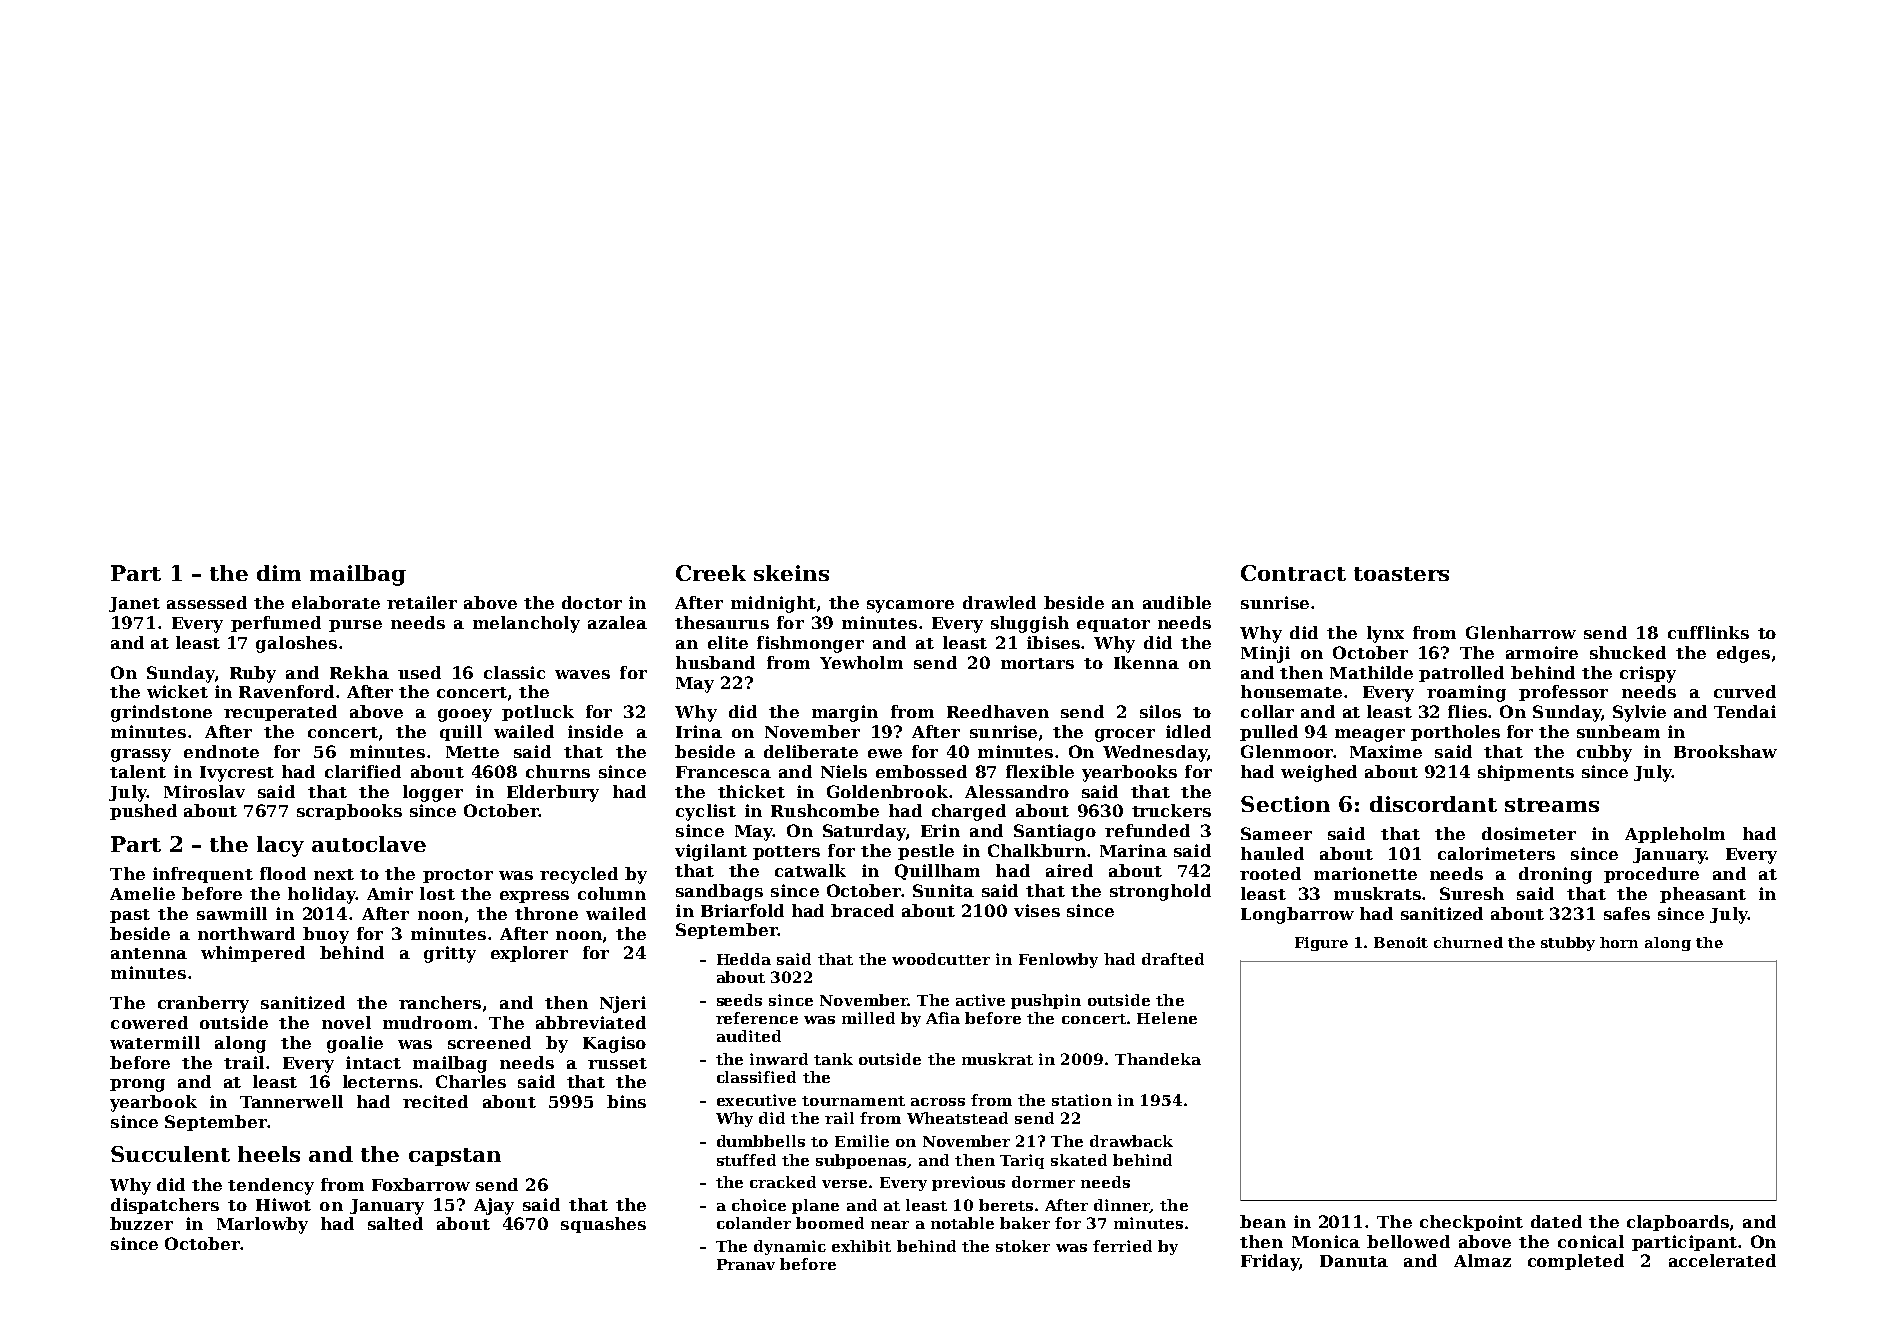 The height and width of the screenshot is (1334, 1887). I want to click on toasters, so click(1401, 574).
